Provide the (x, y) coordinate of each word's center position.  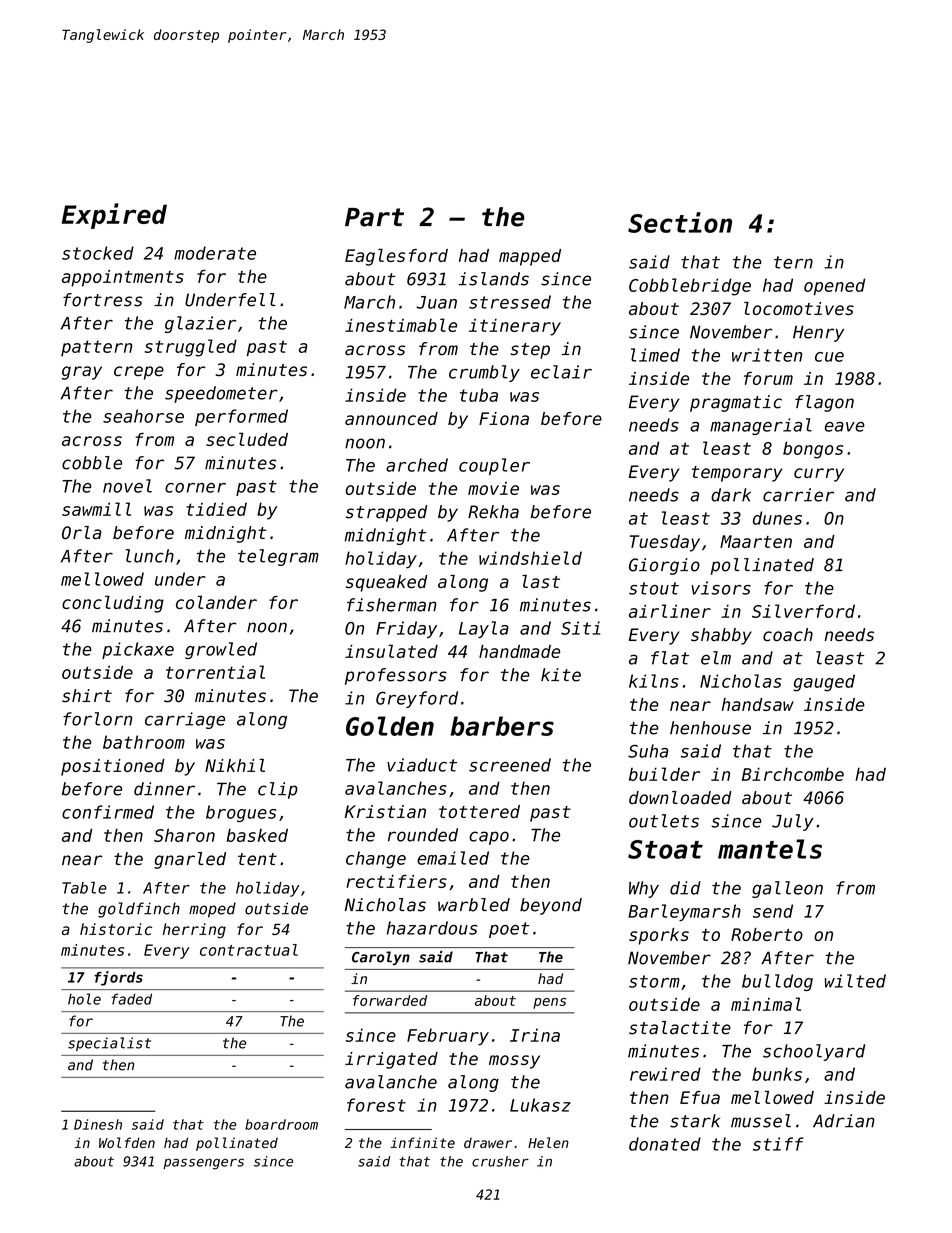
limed (655, 355)
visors (721, 588)
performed (241, 417)
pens (549, 1003)
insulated (391, 651)
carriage (185, 720)
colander (216, 602)
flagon (824, 403)
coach (788, 635)
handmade (519, 651)
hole (84, 999)
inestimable (401, 325)
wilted (855, 981)
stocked (98, 253)
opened (834, 286)
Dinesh (98, 1124)
